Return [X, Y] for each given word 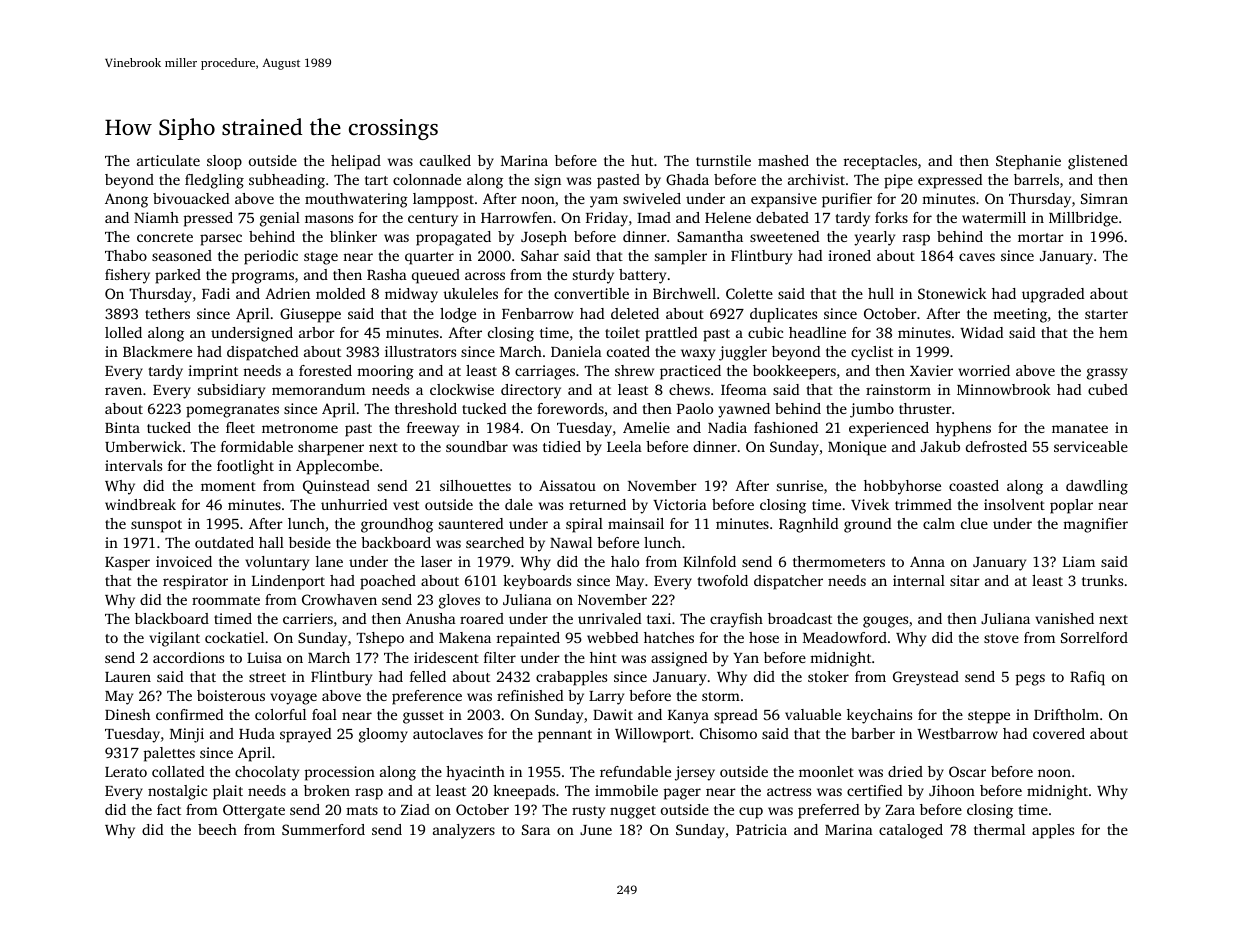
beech [217, 829]
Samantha [710, 236]
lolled [123, 332]
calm [939, 523]
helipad [356, 162]
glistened [1098, 162]
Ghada [687, 179]
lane [329, 561]
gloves [459, 601]
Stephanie [1028, 162]
